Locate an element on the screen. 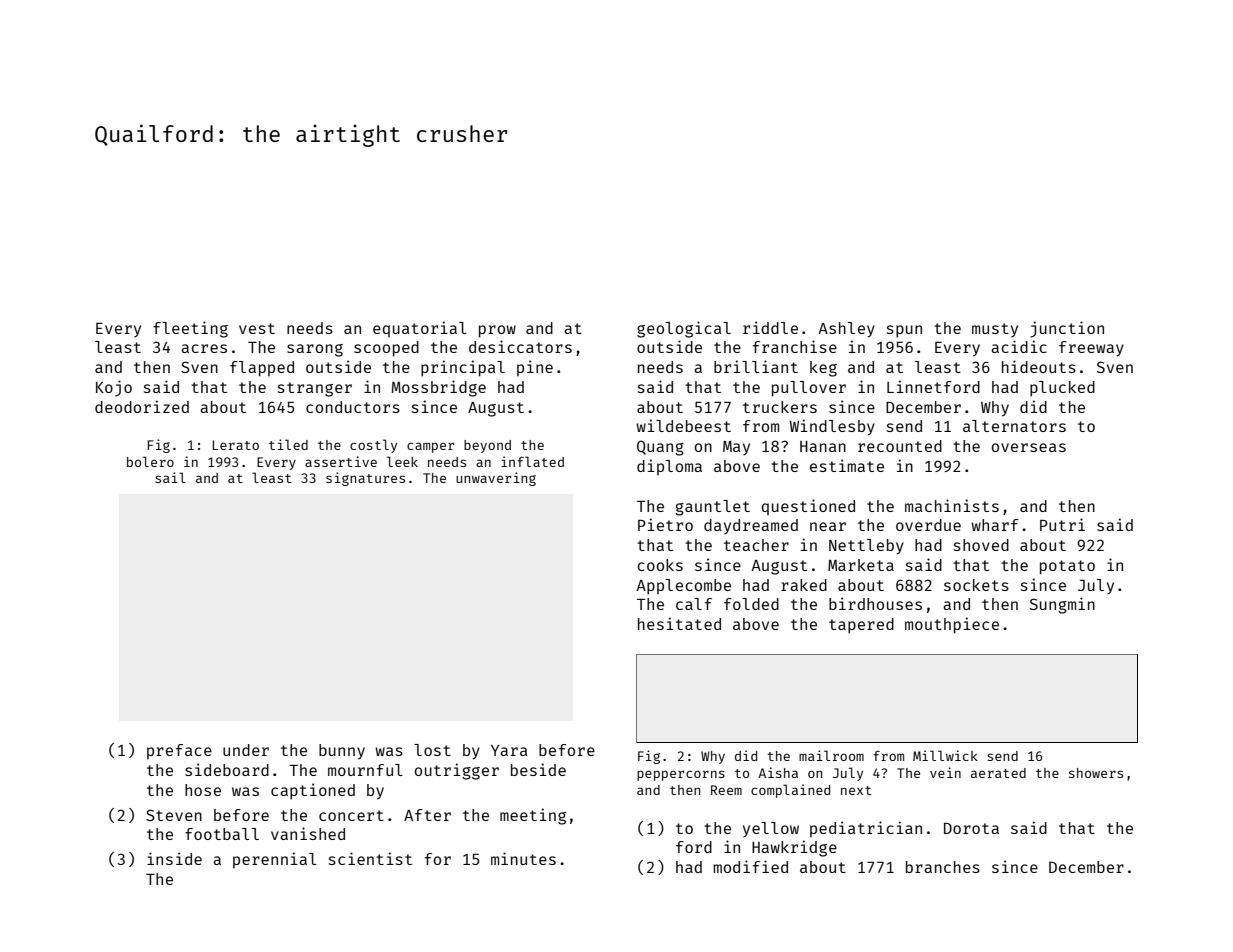 The height and width of the screenshot is (952, 1233). tapered is located at coordinates (861, 626).
